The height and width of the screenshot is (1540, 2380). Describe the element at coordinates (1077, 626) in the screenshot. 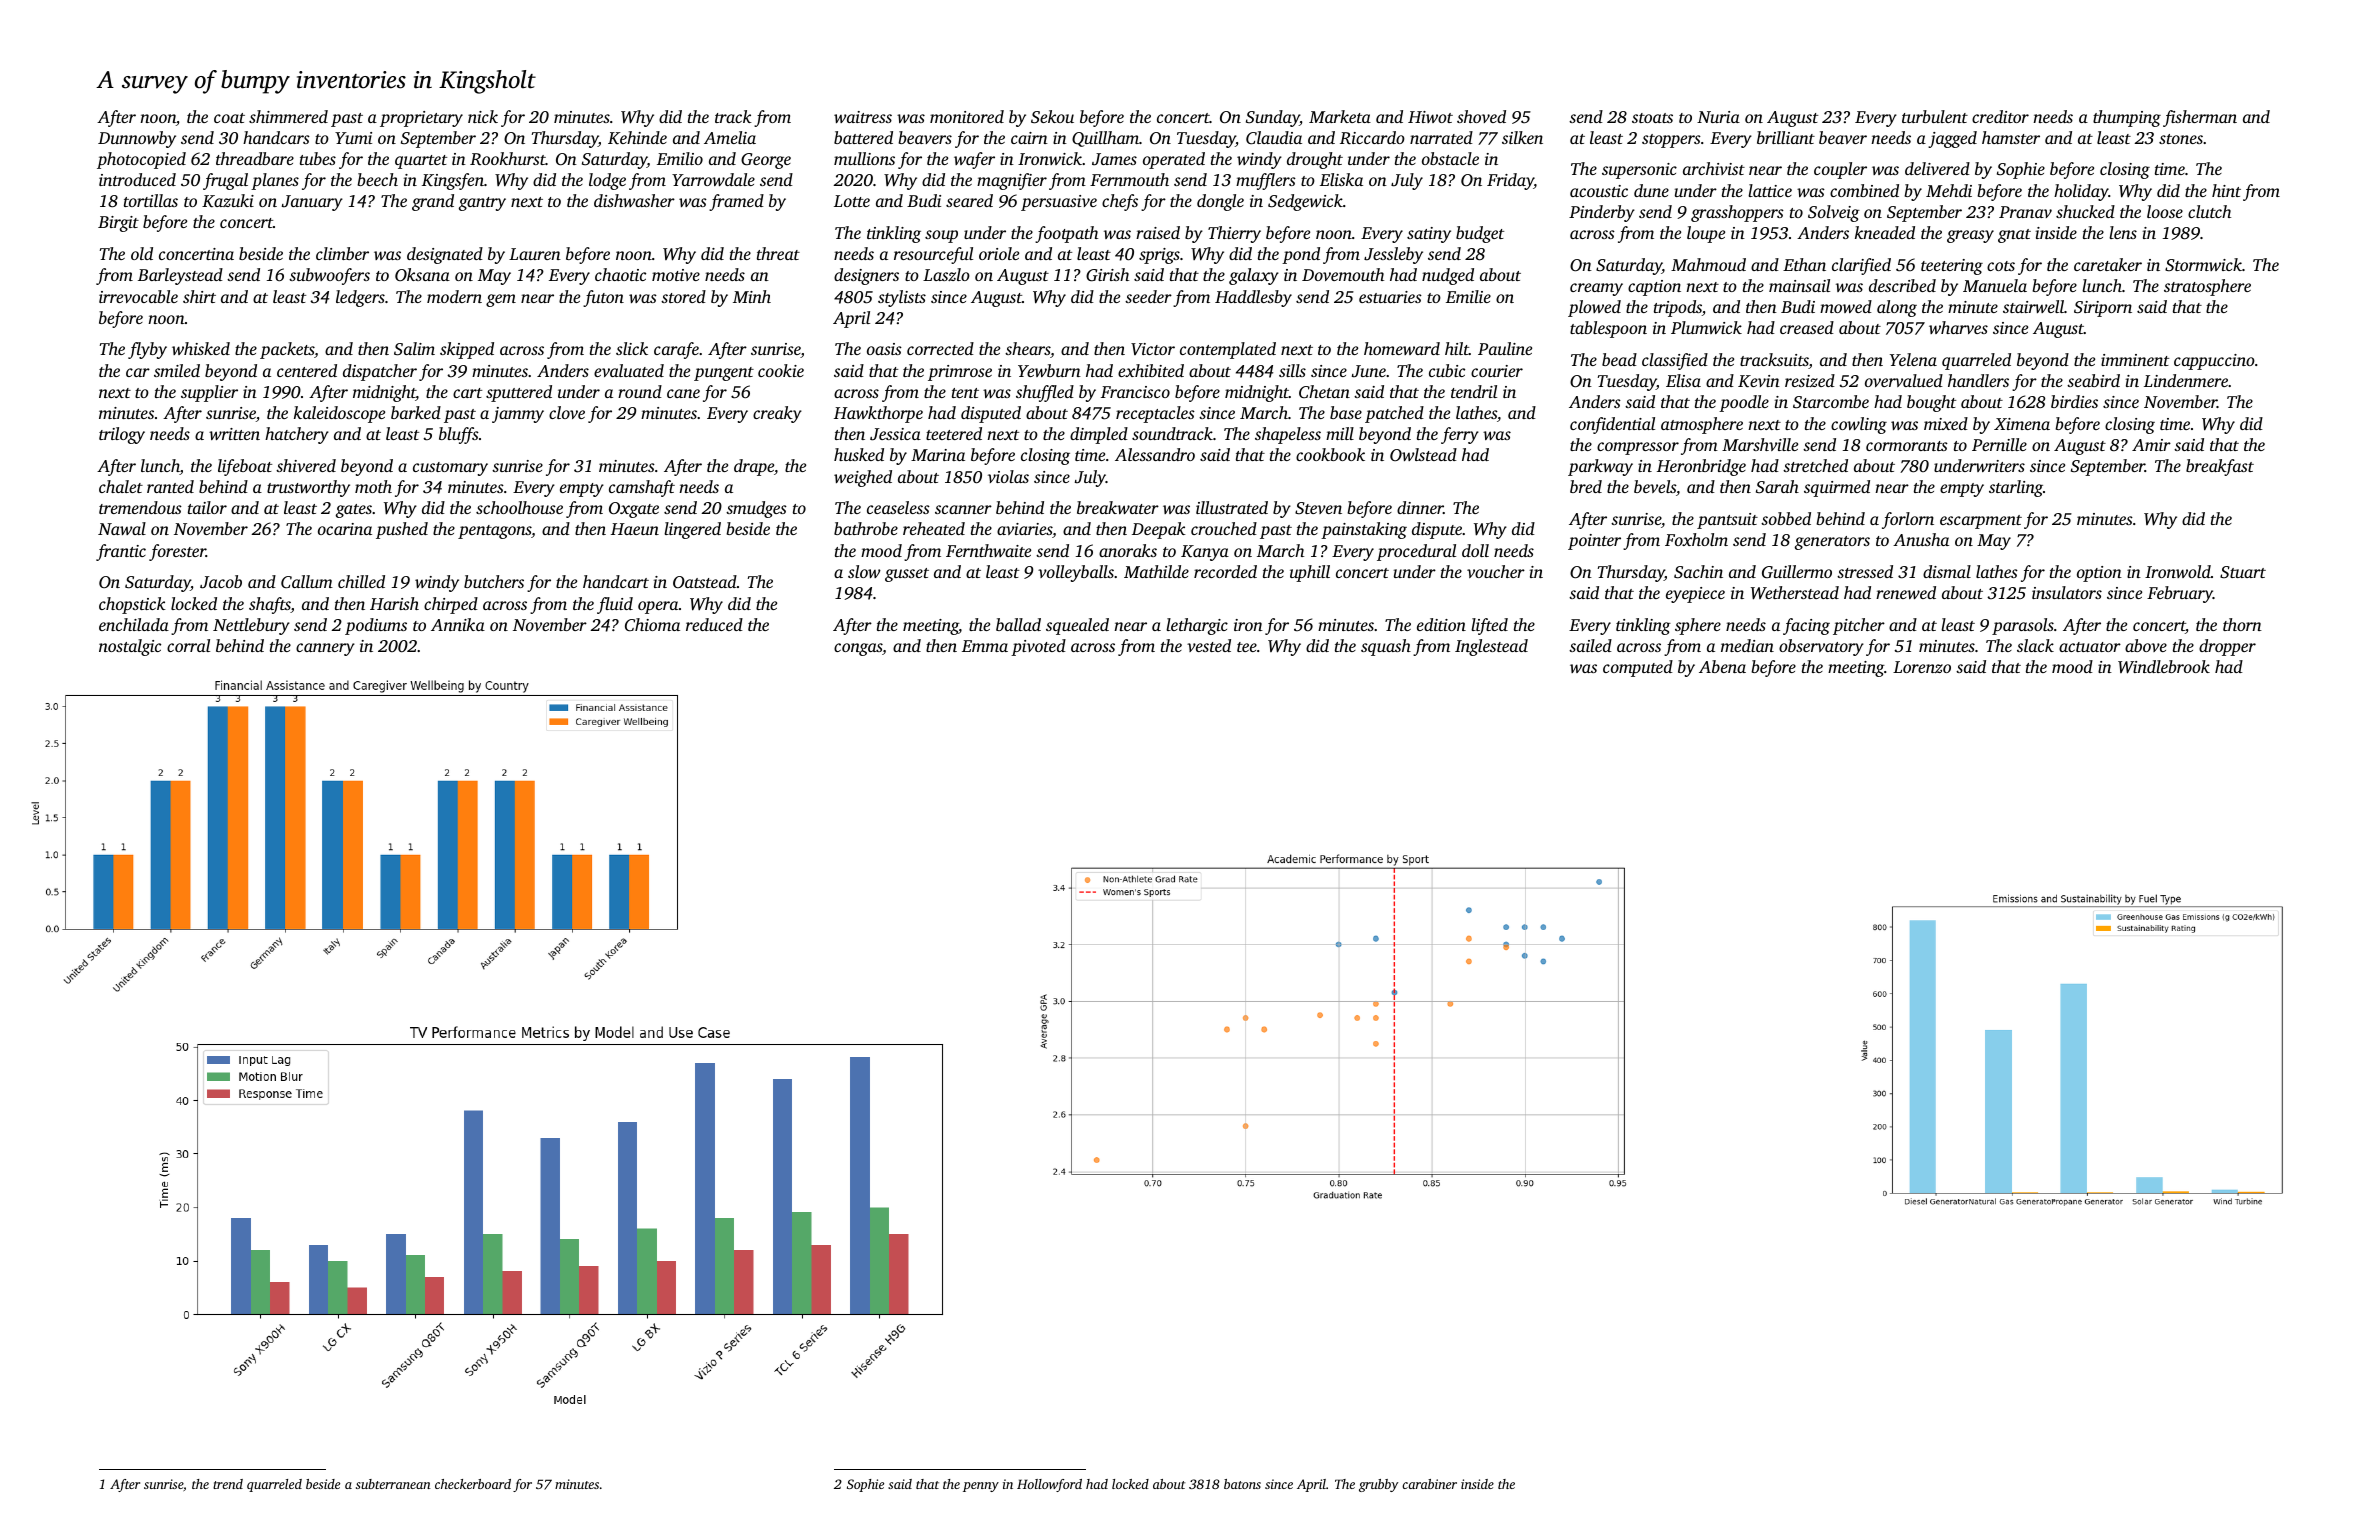

I see `squealed` at that location.
